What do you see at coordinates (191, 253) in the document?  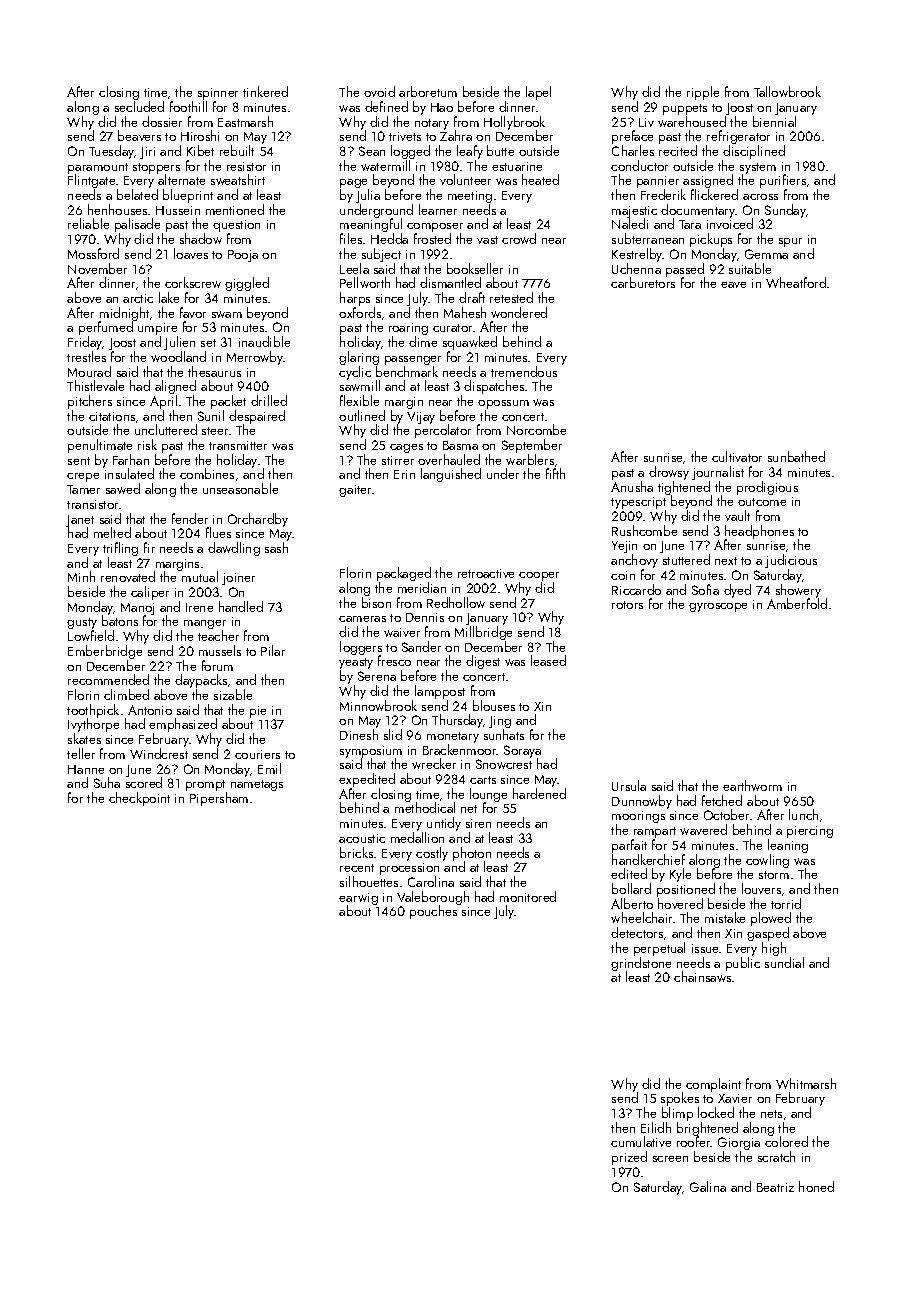 I see `loaves` at bounding box center [191, 253].
